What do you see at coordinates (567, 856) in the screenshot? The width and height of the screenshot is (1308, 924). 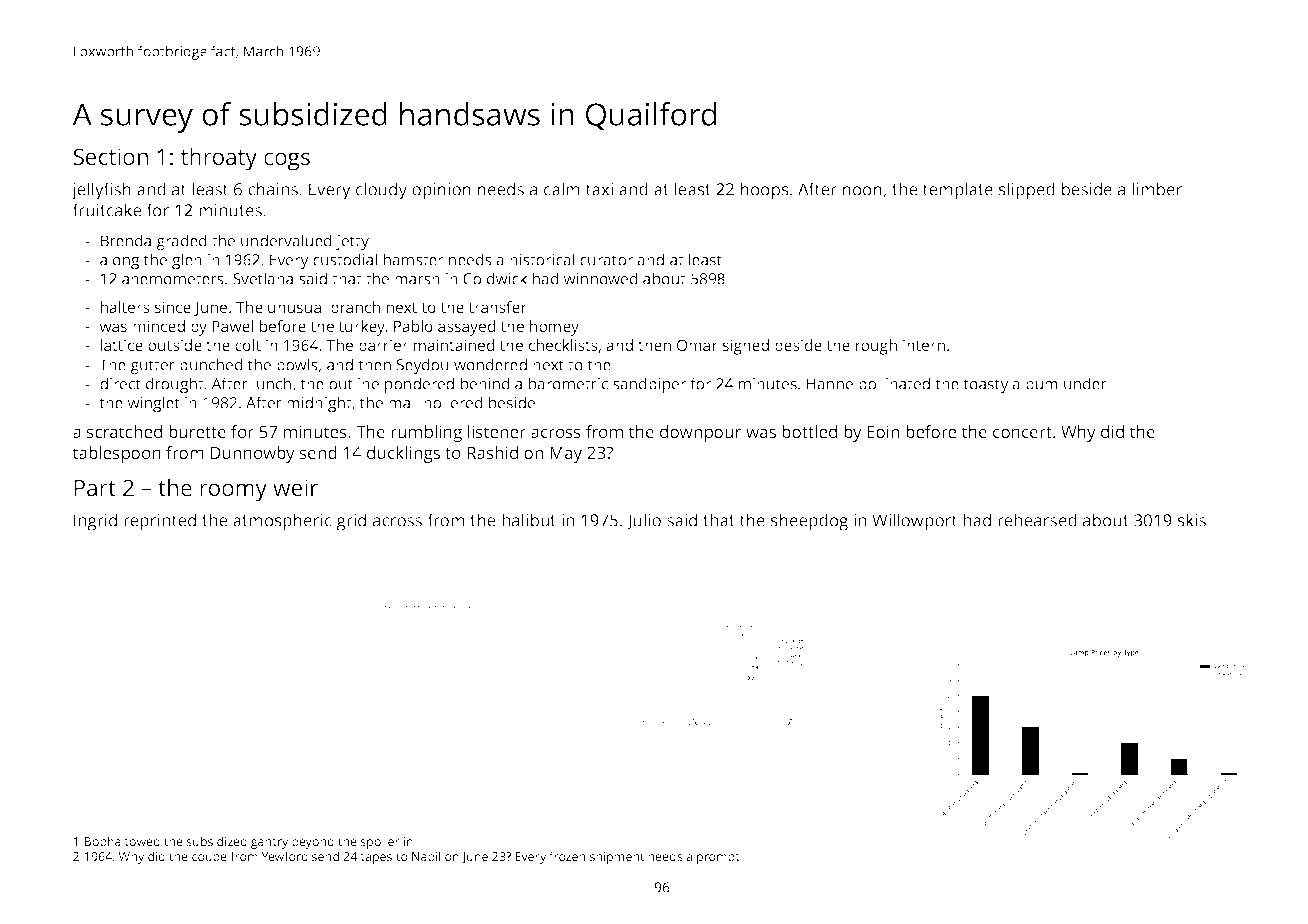 I see `frozen` at bounding box center [567, 856].
